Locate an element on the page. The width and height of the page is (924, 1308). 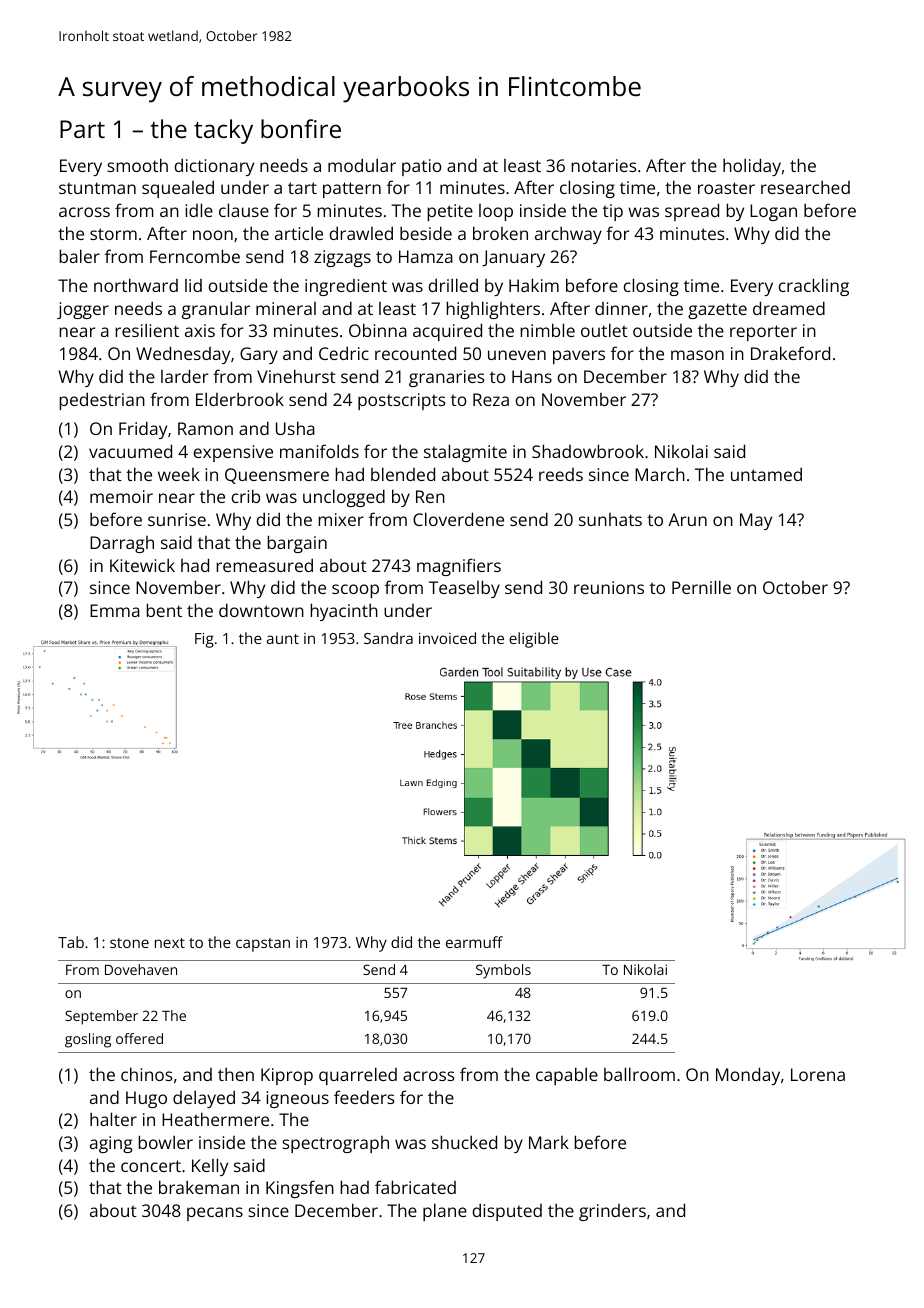
brakeman is located at coordinates (199, 1187).
